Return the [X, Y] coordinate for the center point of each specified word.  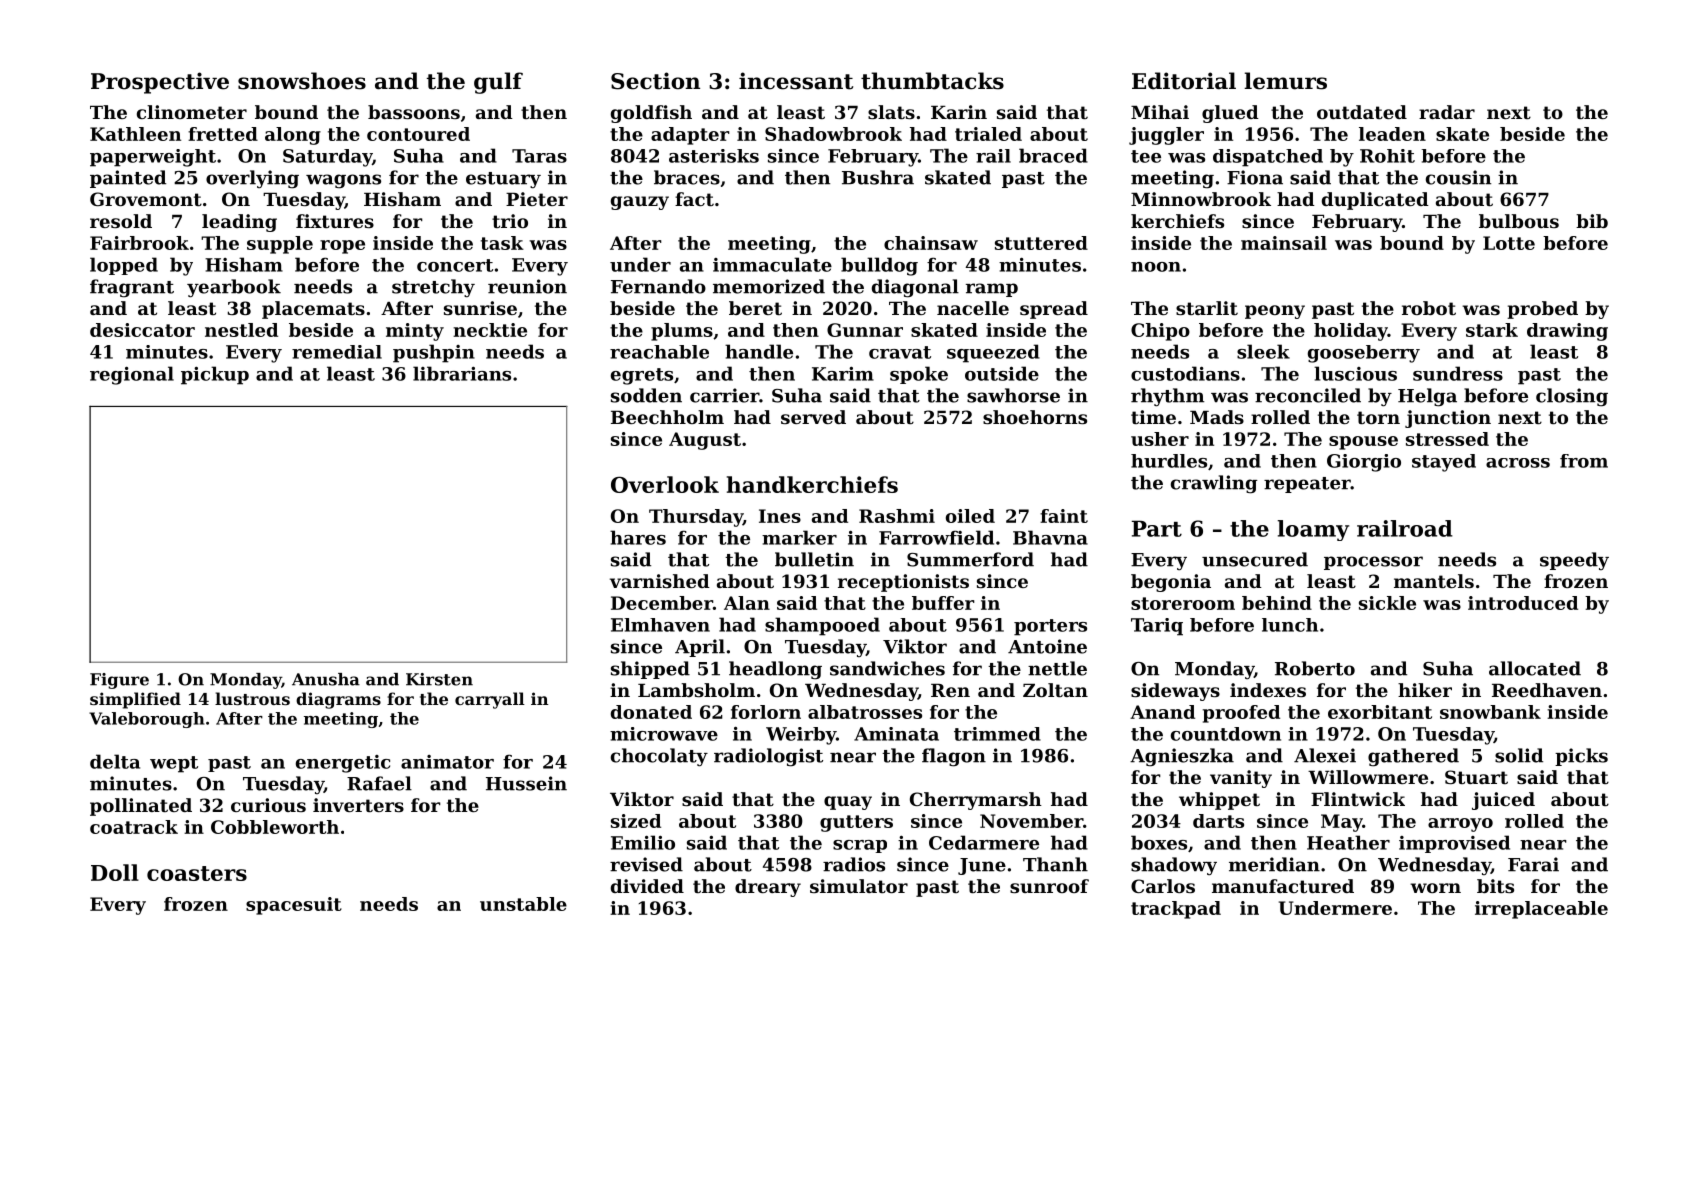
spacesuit [294, 906]
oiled [970, 516]
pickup [215, 375]
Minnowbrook [1201, 199]
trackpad [1176, 910]
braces [687, 177]
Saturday [327, 158]
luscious [1355, 373]
